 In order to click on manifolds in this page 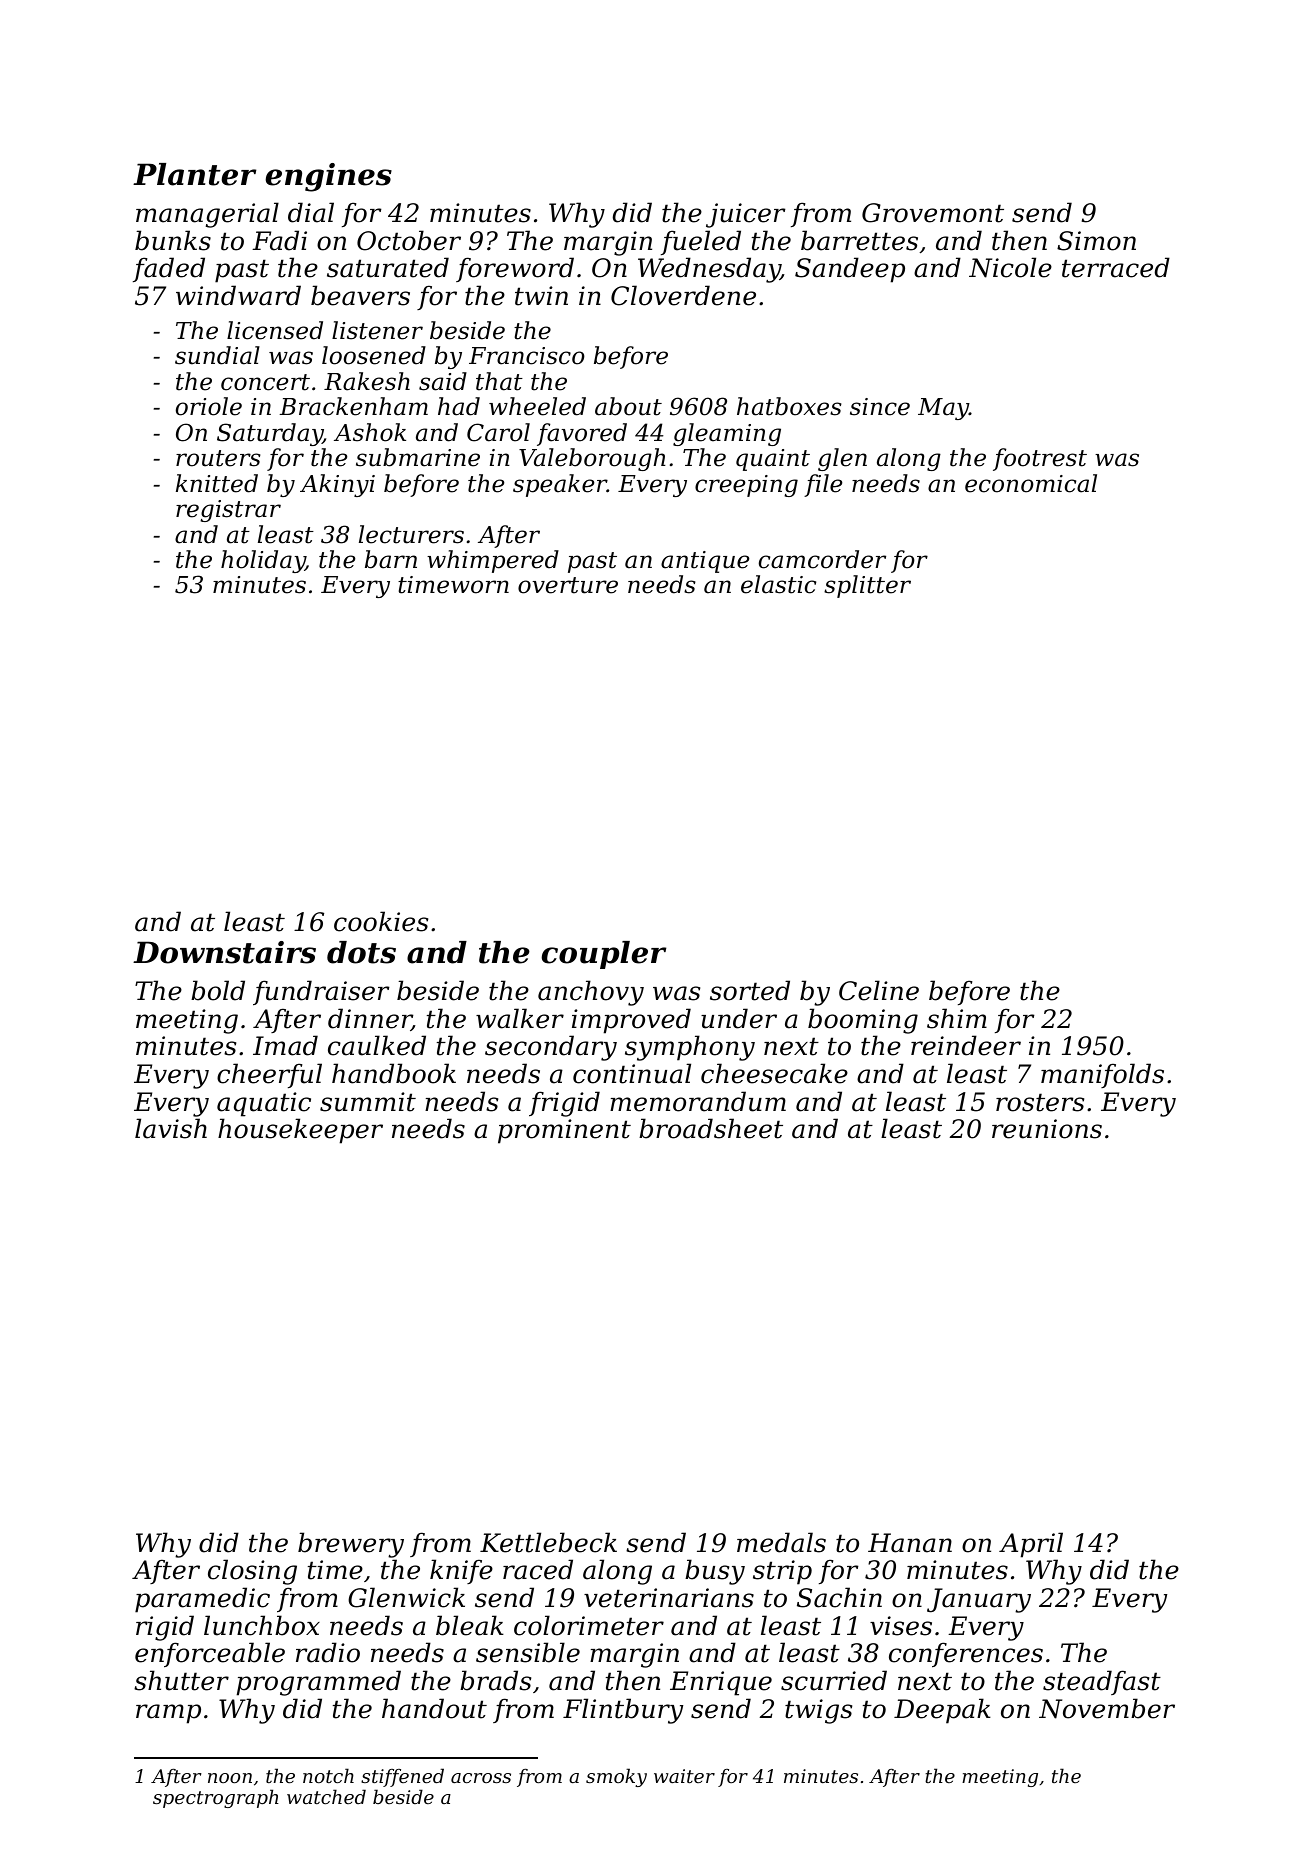, I will do `click(1102, 1075)`.
